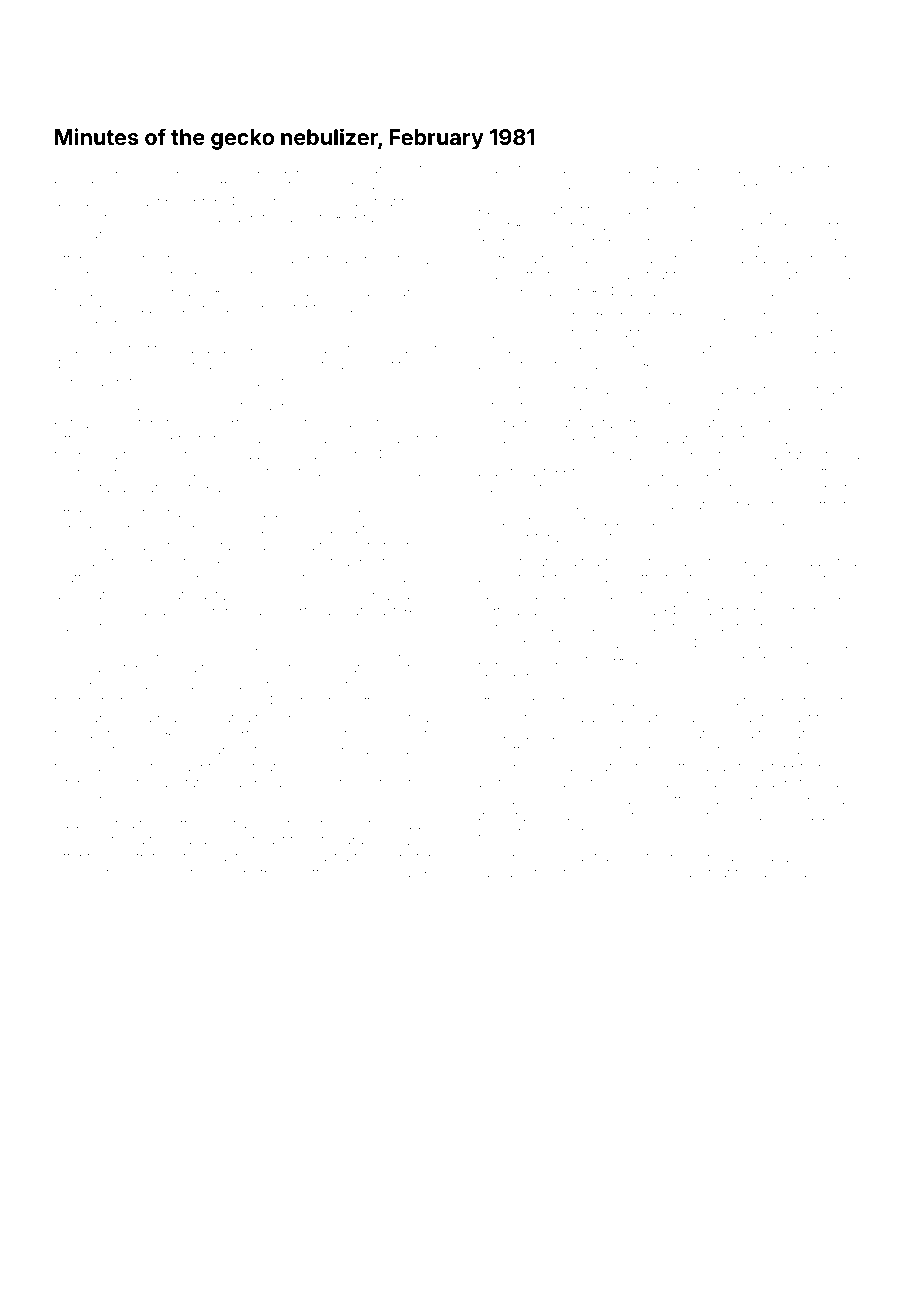 The height and width of the image is (1308, 924). What do you see at coordinates (803, 274) in the image?
I see `Saltmere` at bounding box center [803, 274].
